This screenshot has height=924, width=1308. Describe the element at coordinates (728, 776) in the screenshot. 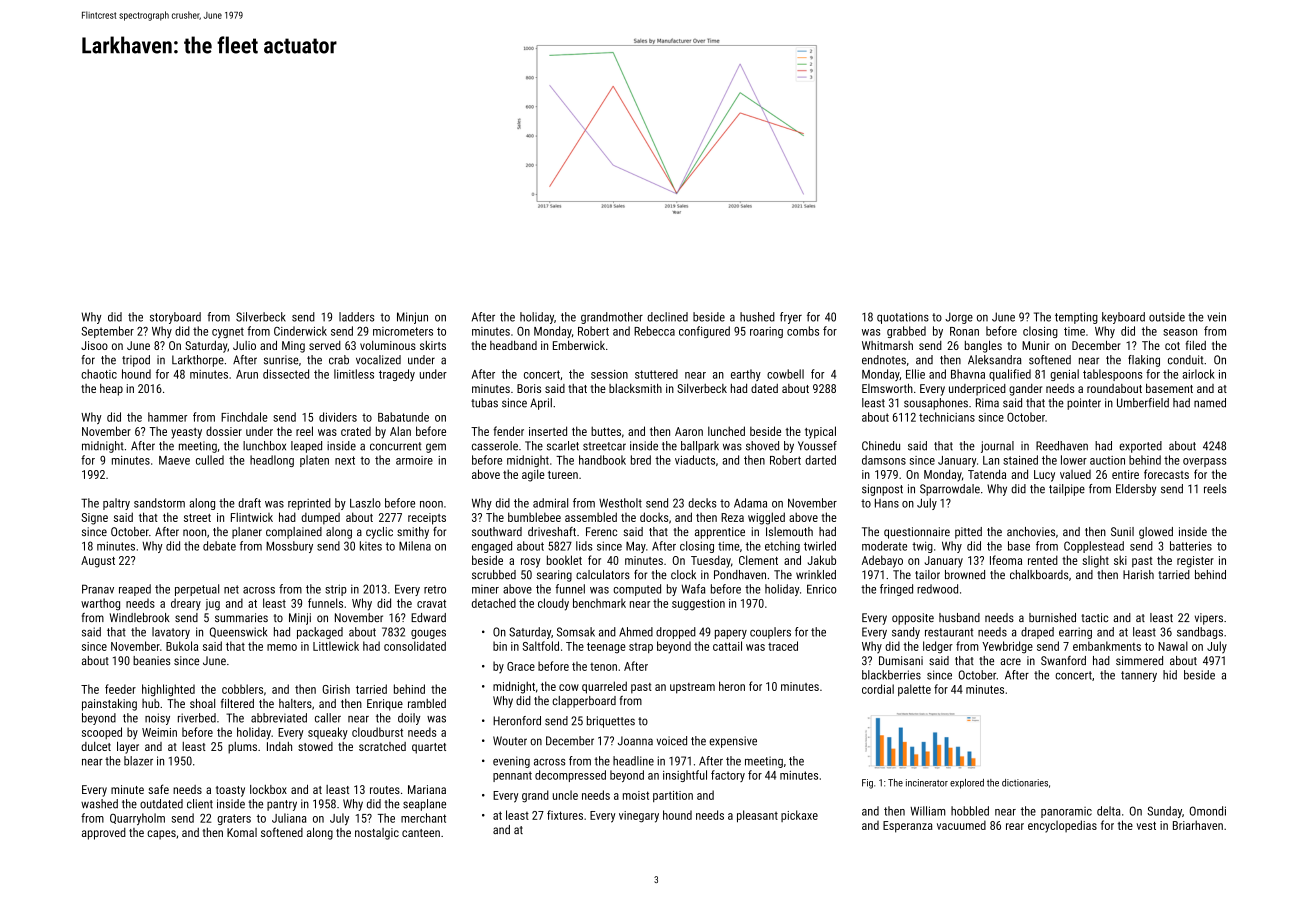

I see `factory` at that location.
